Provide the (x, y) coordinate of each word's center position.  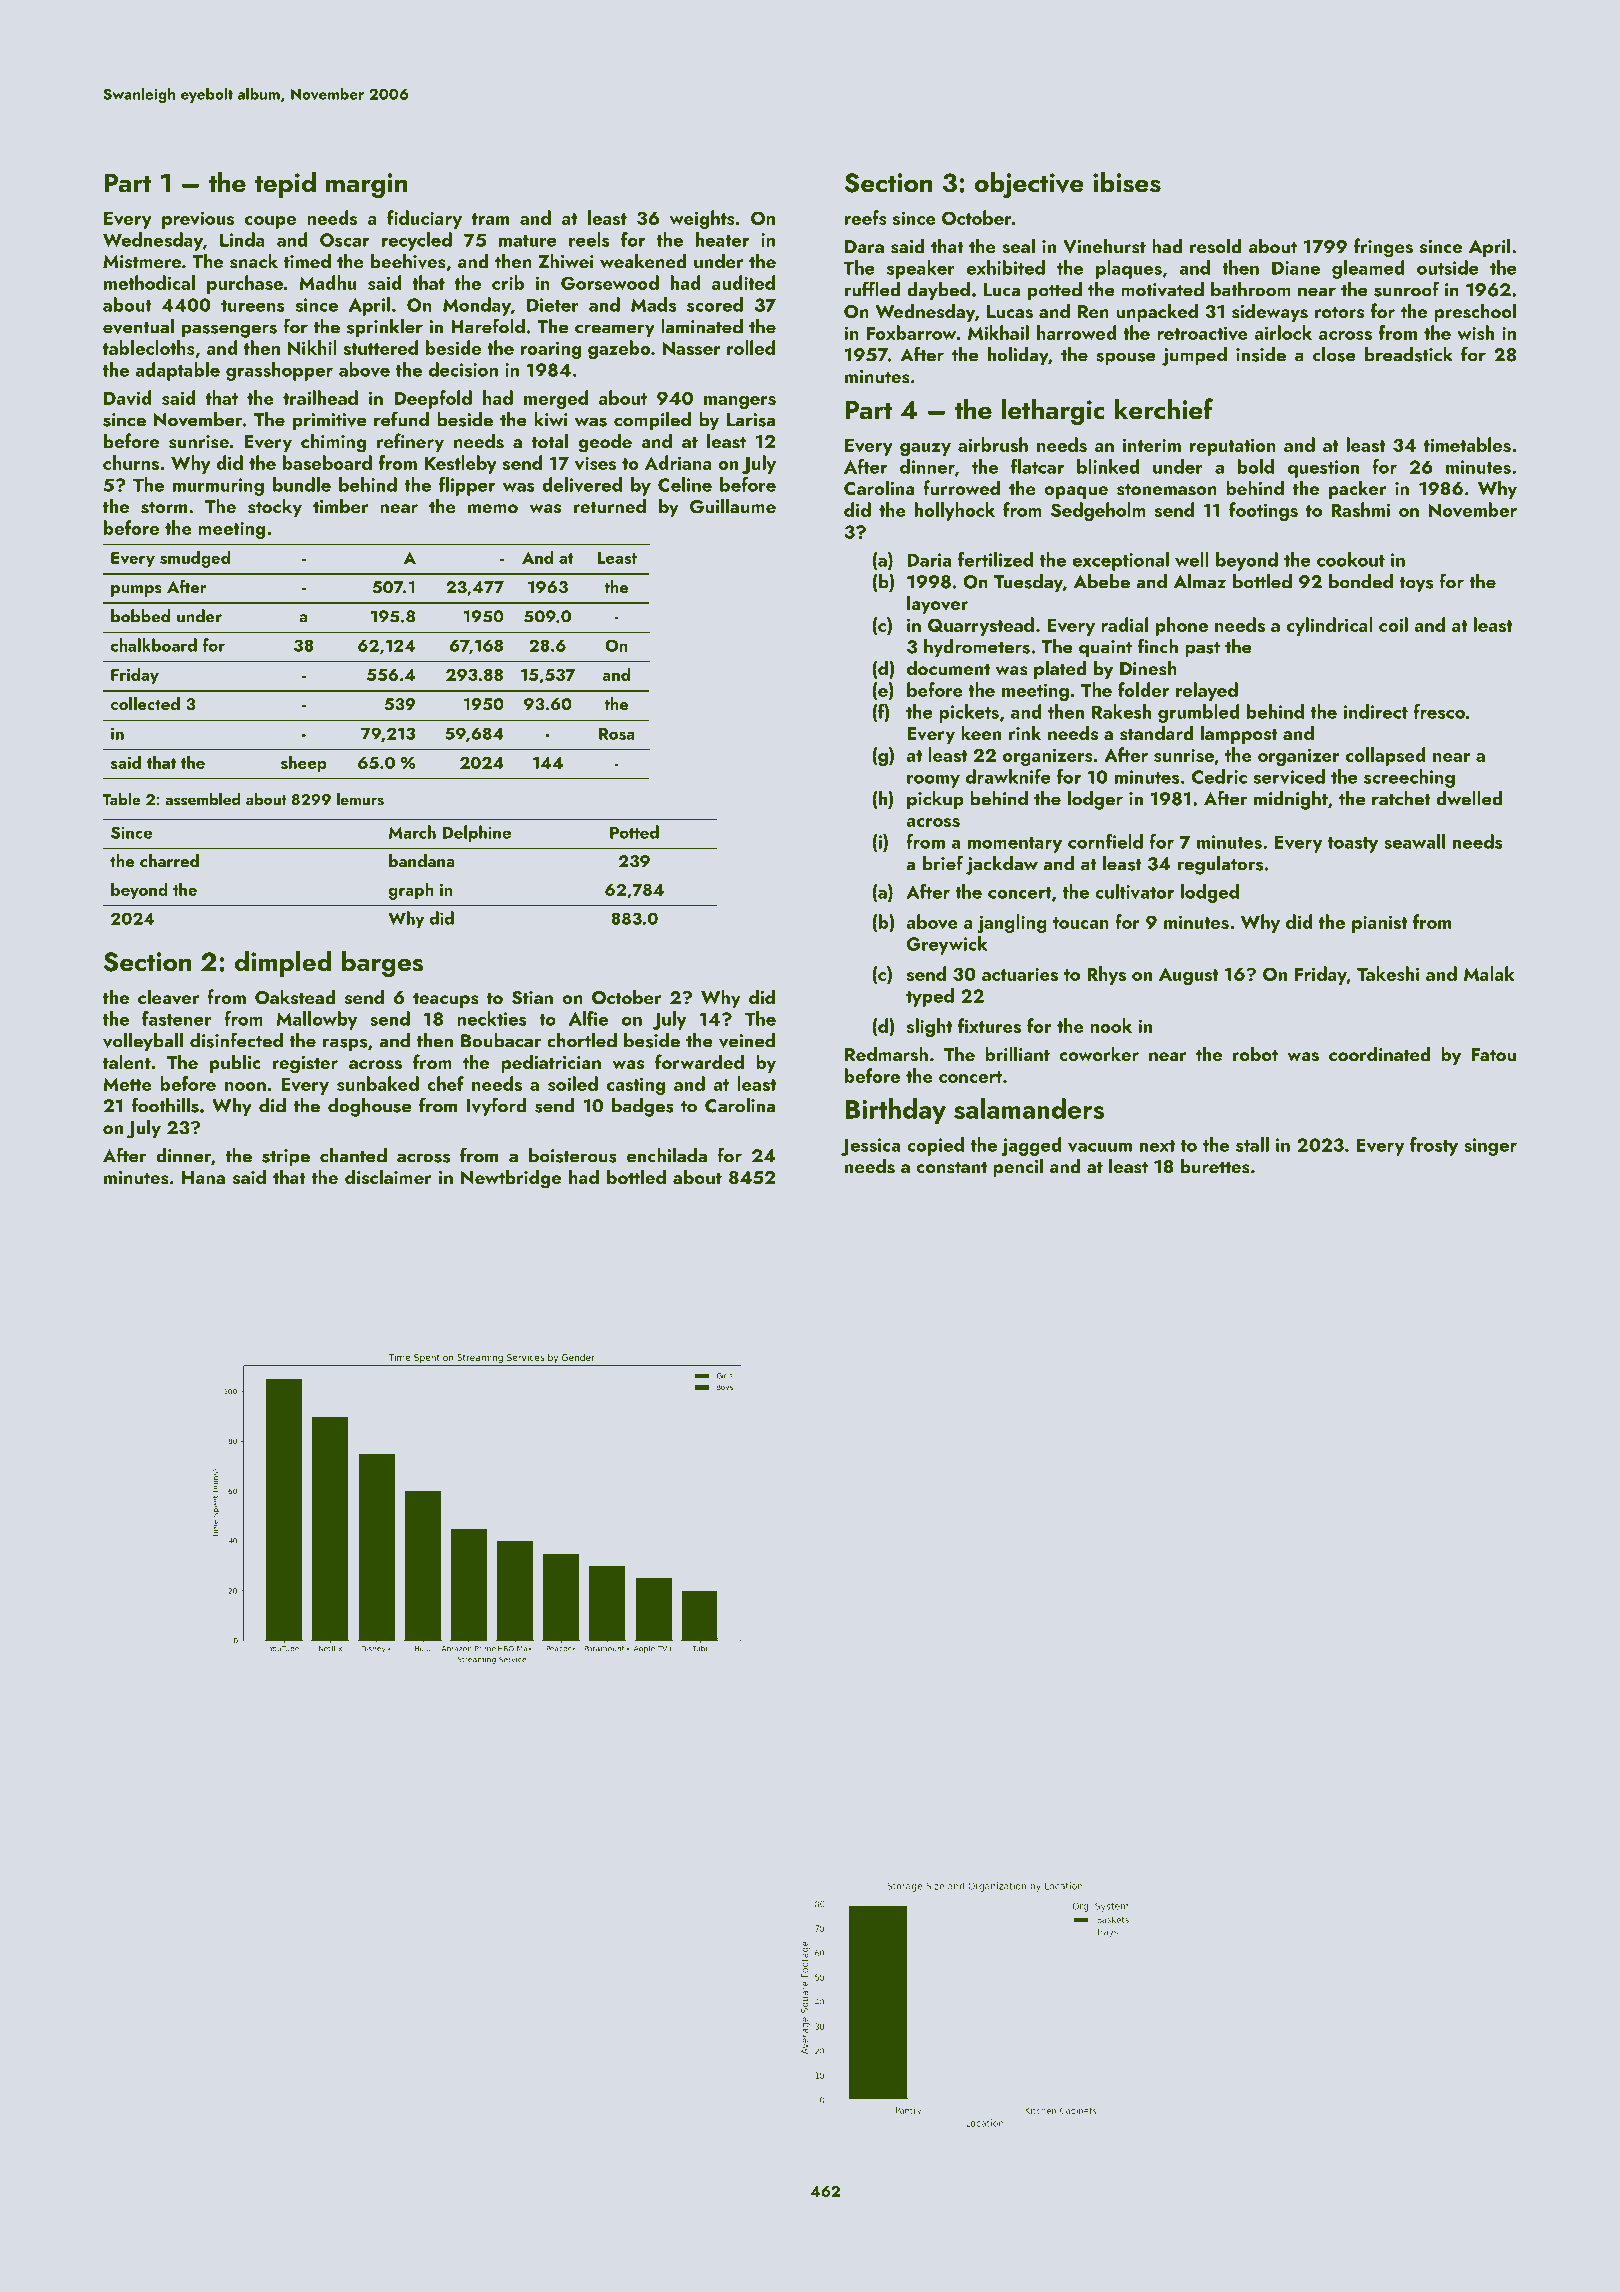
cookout (1351, 559)
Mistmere (142, 262)
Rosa (617, 733)
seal (1018, 246)
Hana (203, 1177)
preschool (1475, 312)
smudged (195, 559)
